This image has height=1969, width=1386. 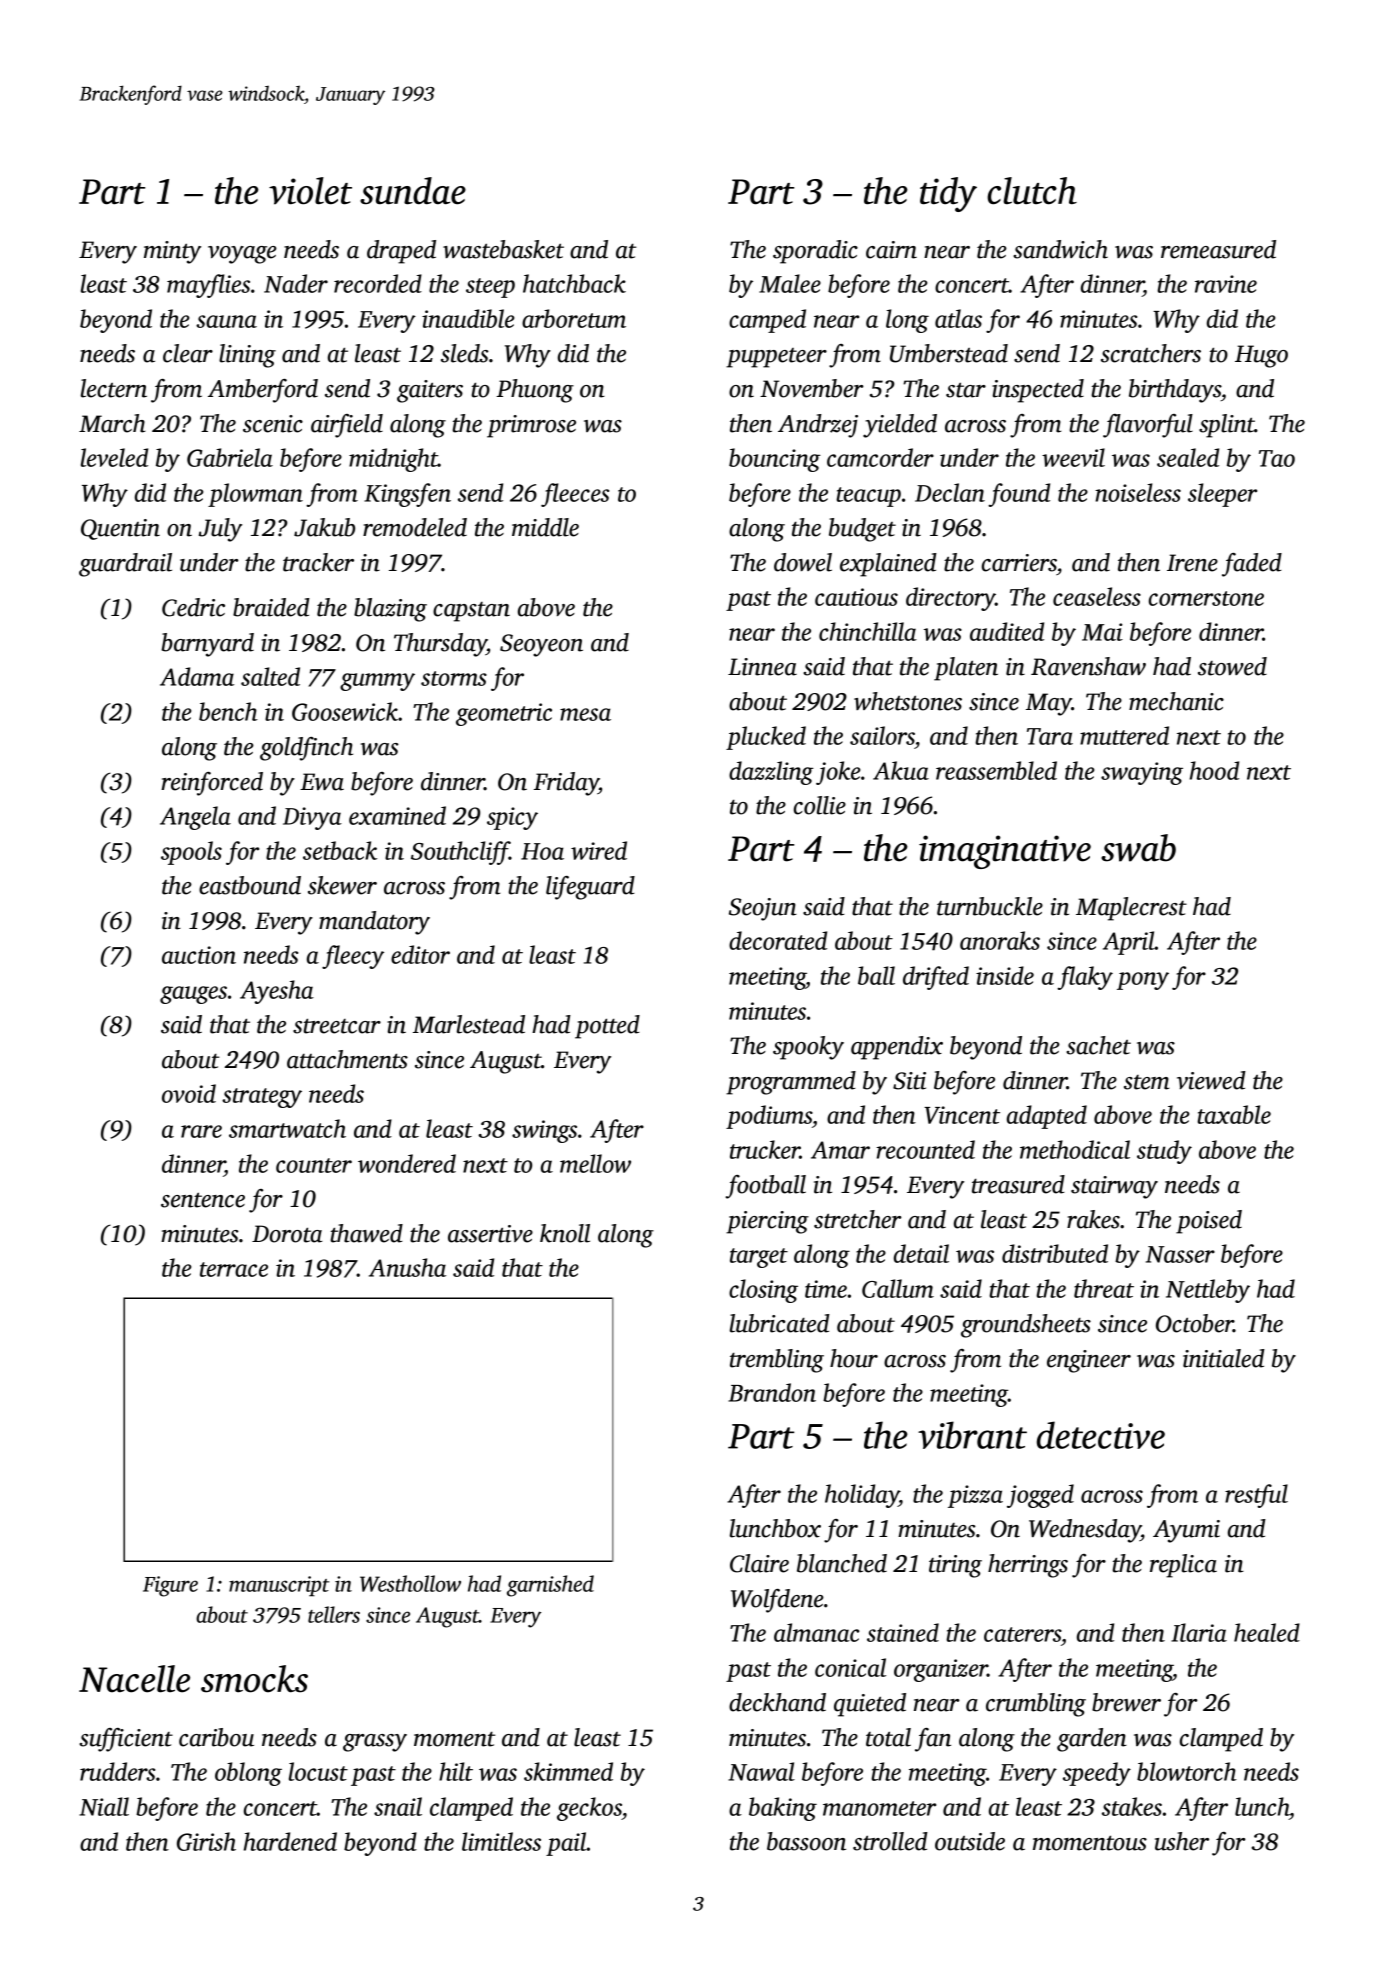 I want to click on reassembled, so click(x=996, y=770).
